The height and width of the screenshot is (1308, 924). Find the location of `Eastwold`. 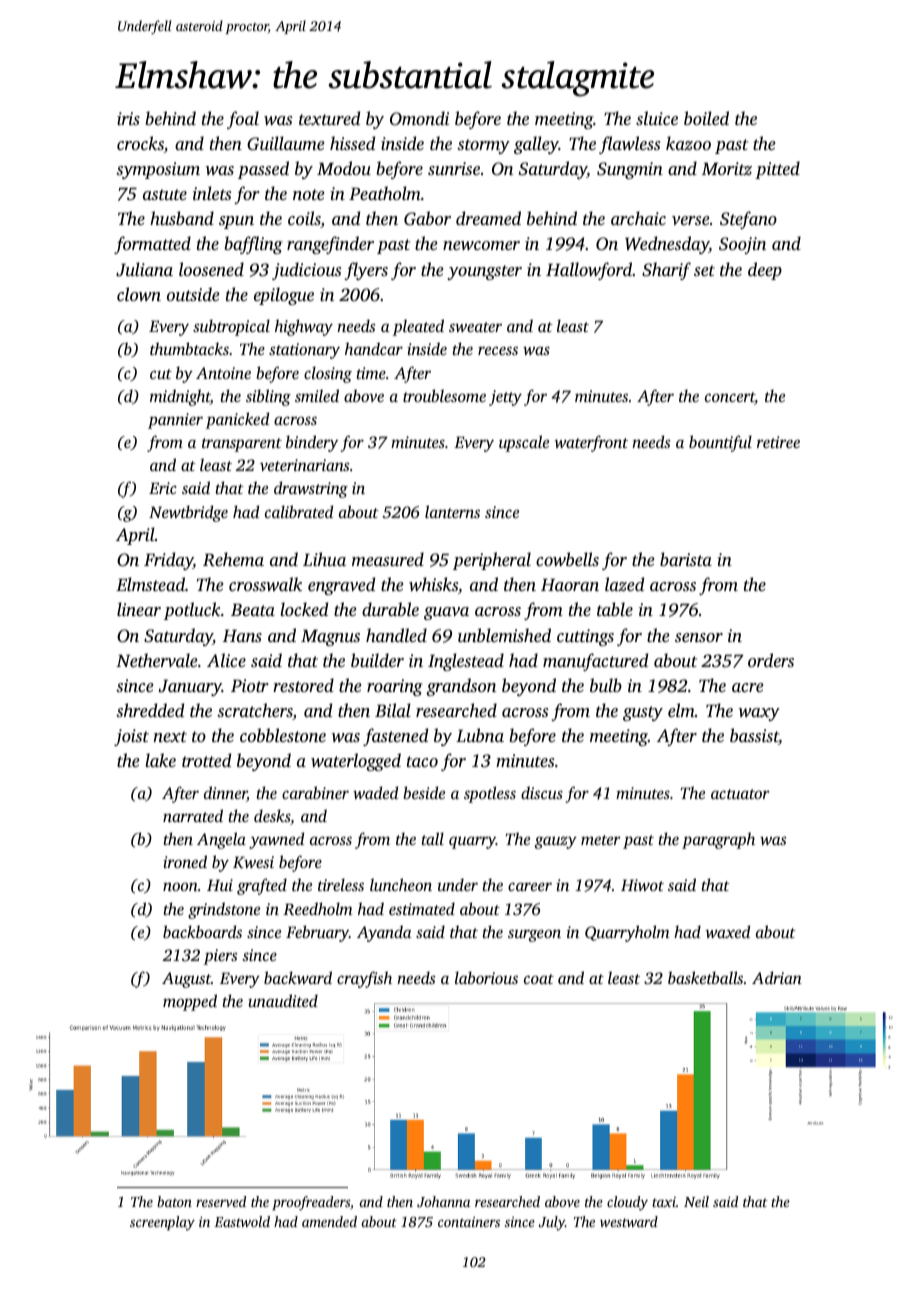

Eastwold is located at coordinates (242, 1221).
